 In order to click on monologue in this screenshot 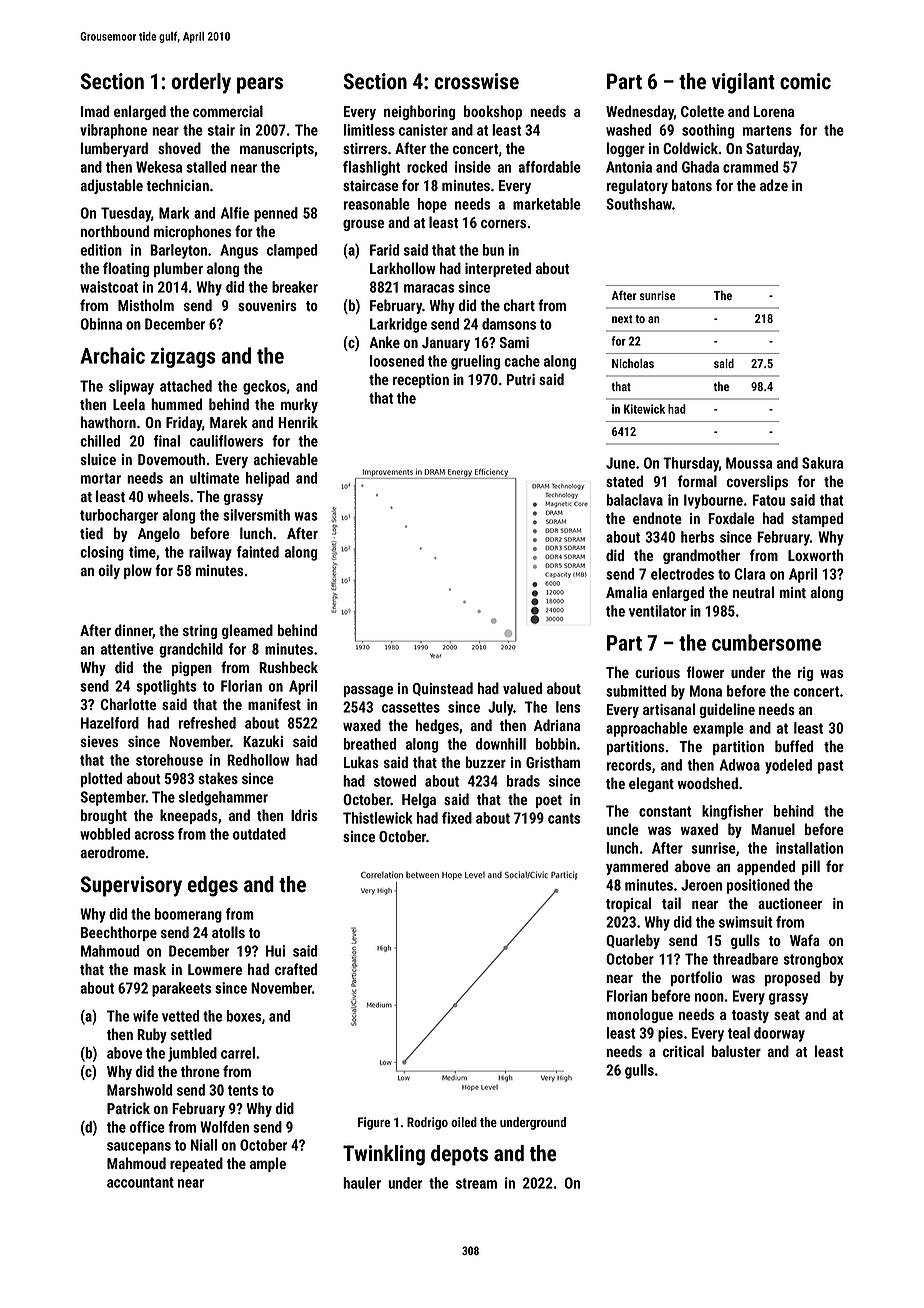, I will do `click(639, 1015)`.
